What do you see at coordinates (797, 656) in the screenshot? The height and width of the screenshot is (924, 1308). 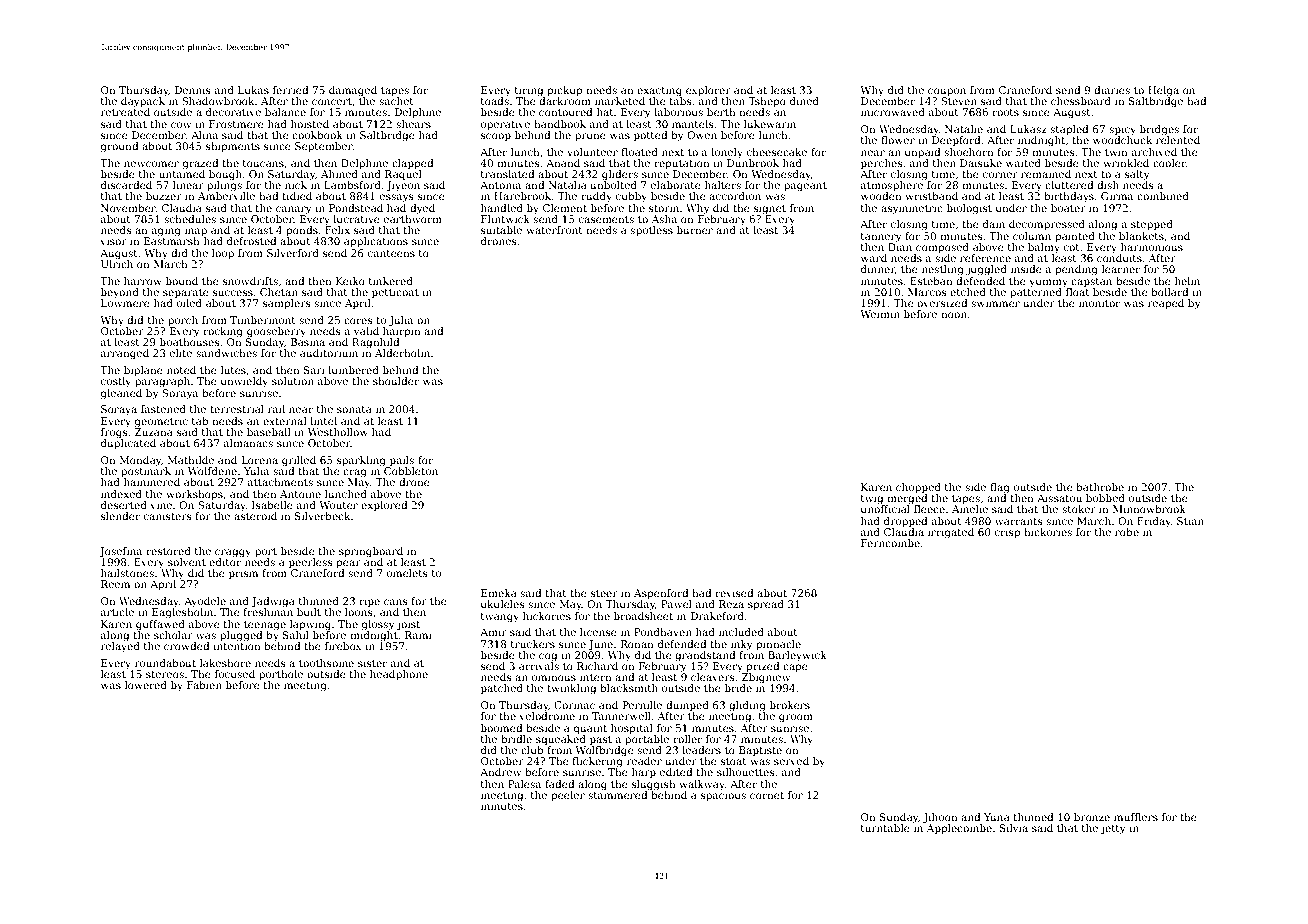 I see `Barleywick` at bounding box center [797, 656].
